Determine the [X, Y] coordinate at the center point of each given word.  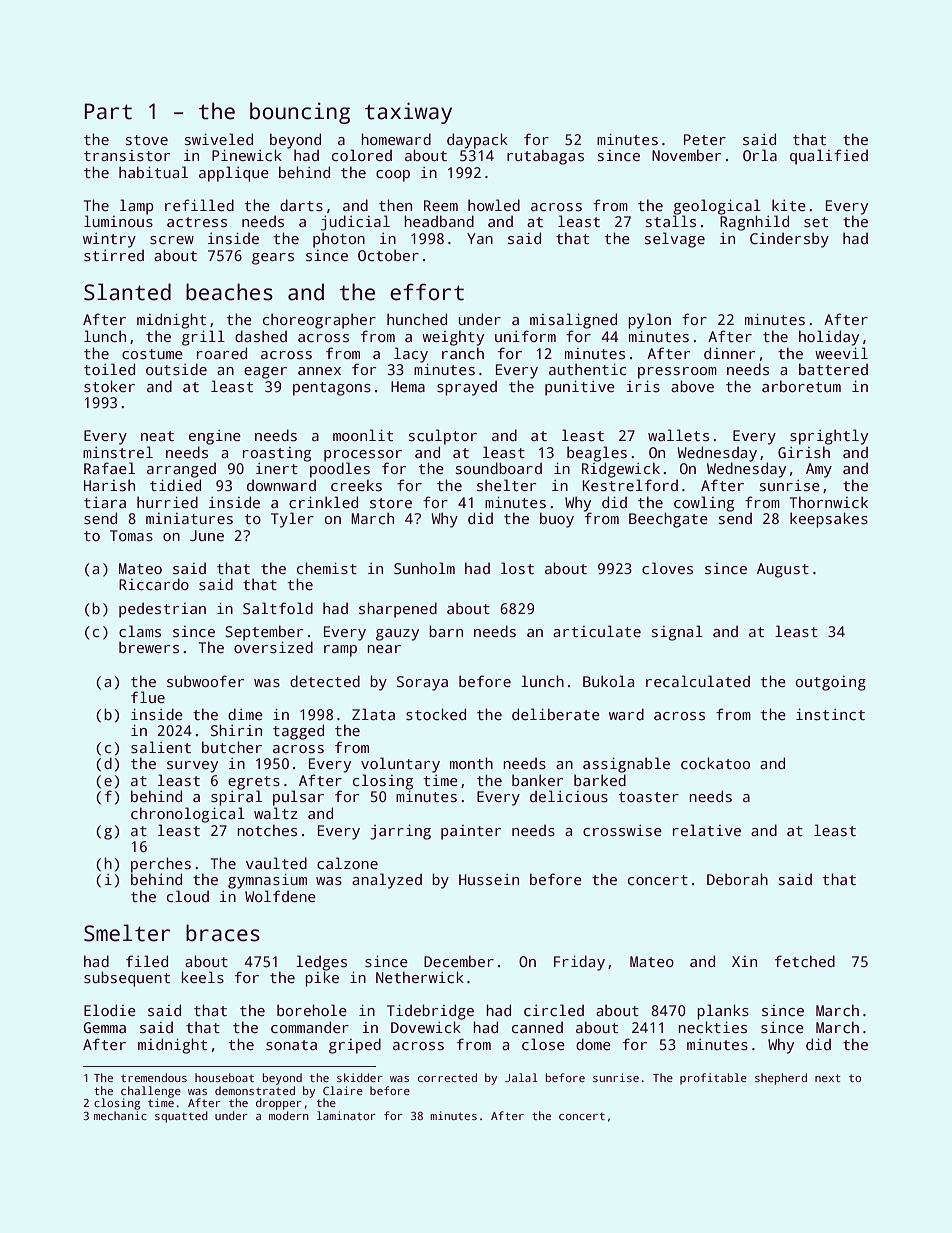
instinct [830, 714]
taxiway [408, 113]
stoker [109, 386]
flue [148, 697]
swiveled [219, 139]
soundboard [499, 468]
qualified [829, 157]
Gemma [105, 1027]
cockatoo [715, 763]
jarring [400, 832]
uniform [525, 336]
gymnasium [267, 881]
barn [446, 631]
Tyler [292, 520]
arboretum [801, 386]
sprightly [829, 437]
